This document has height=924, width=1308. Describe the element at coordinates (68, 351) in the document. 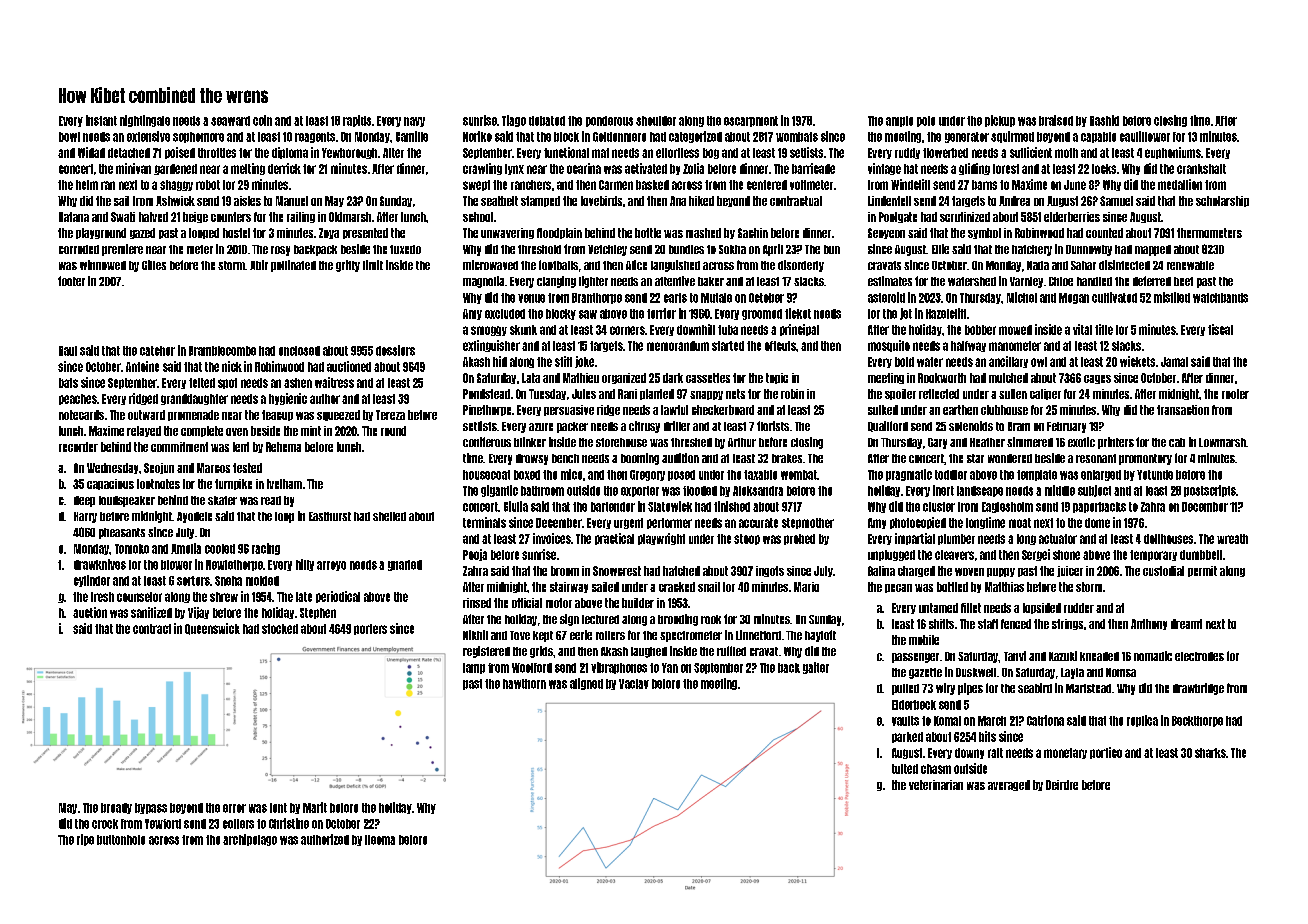

I see `Raul` at that location.
